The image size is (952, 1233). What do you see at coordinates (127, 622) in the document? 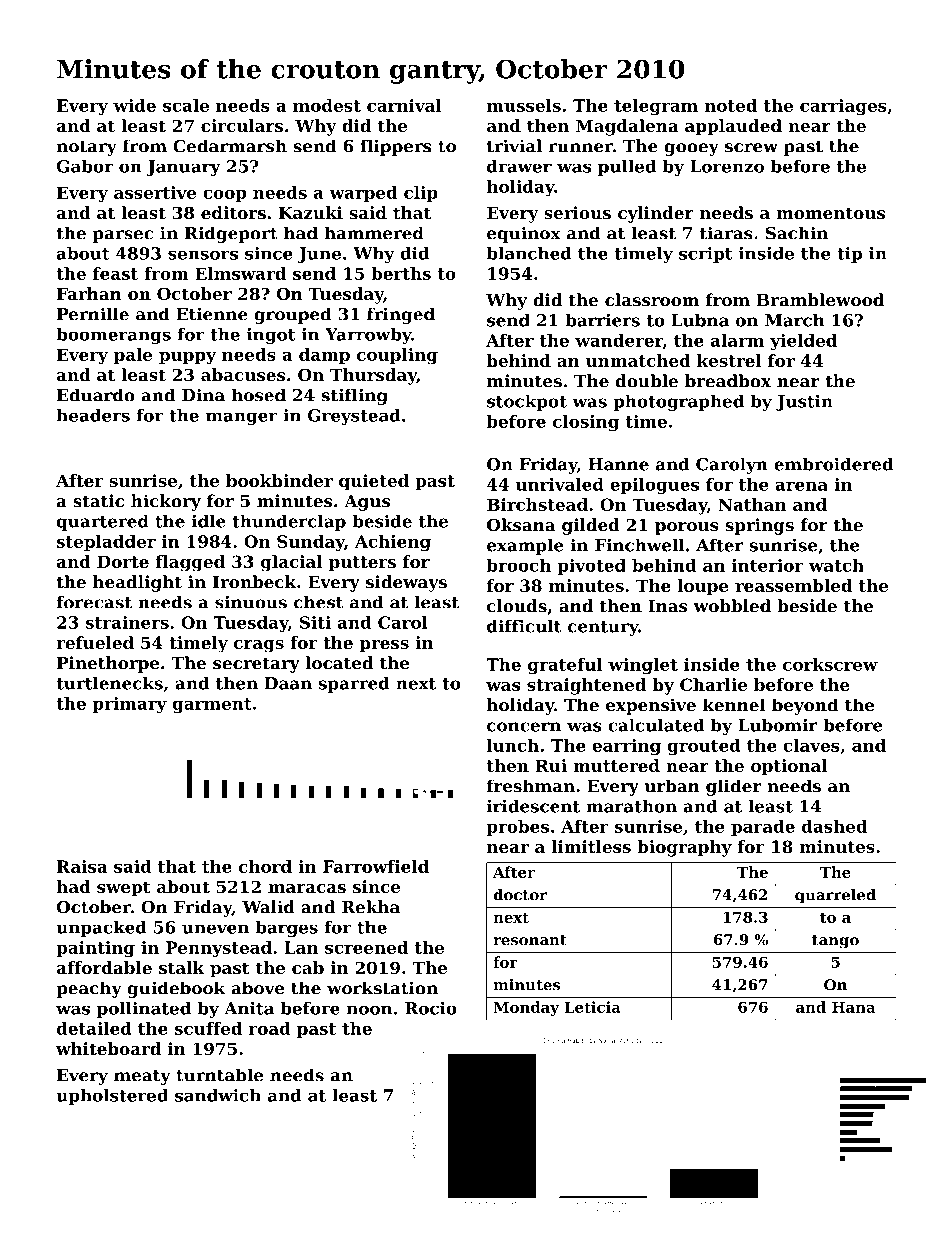
I see `strainers` at bounding box center [127, 622].
